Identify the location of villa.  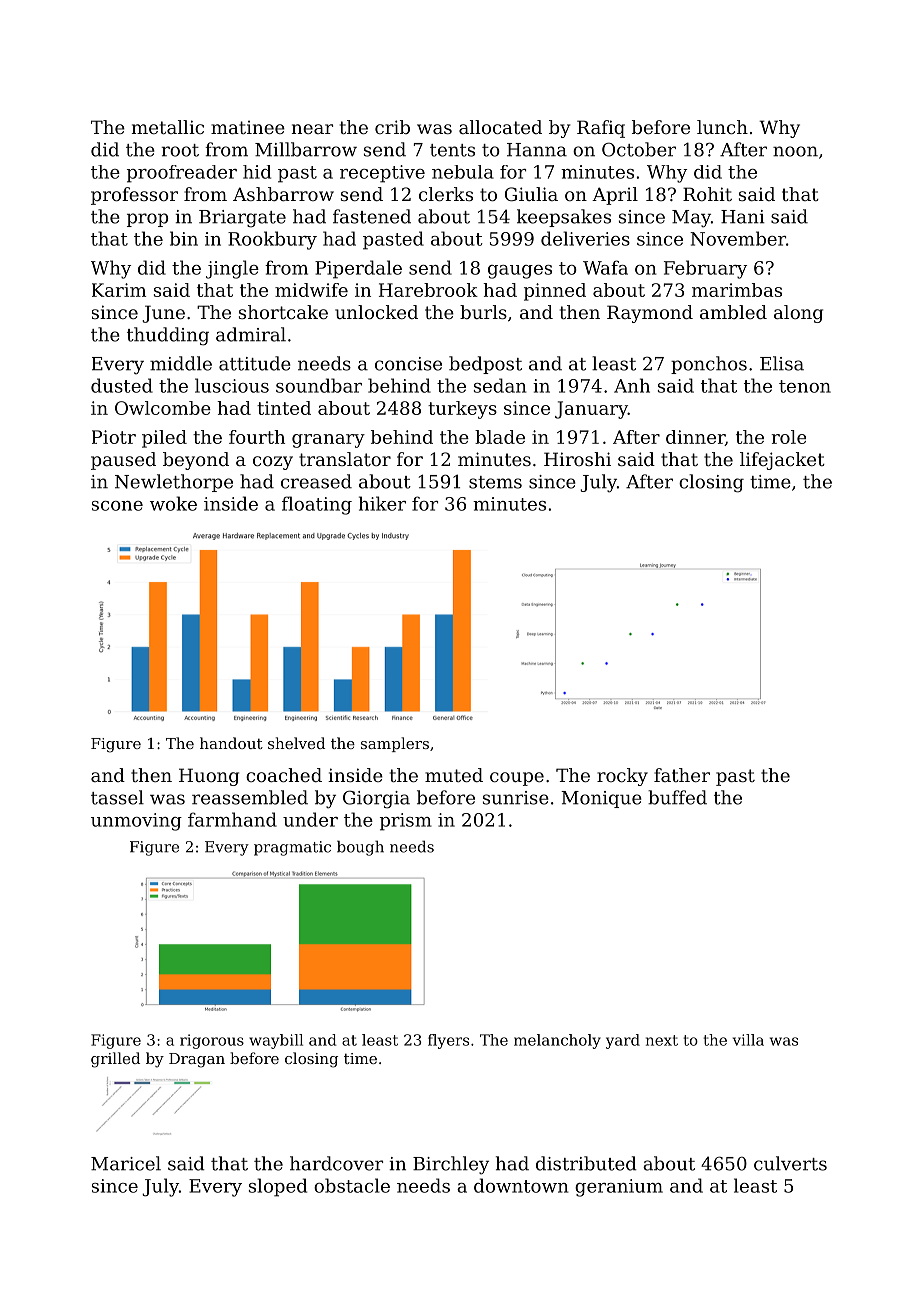
(748, 1040).
